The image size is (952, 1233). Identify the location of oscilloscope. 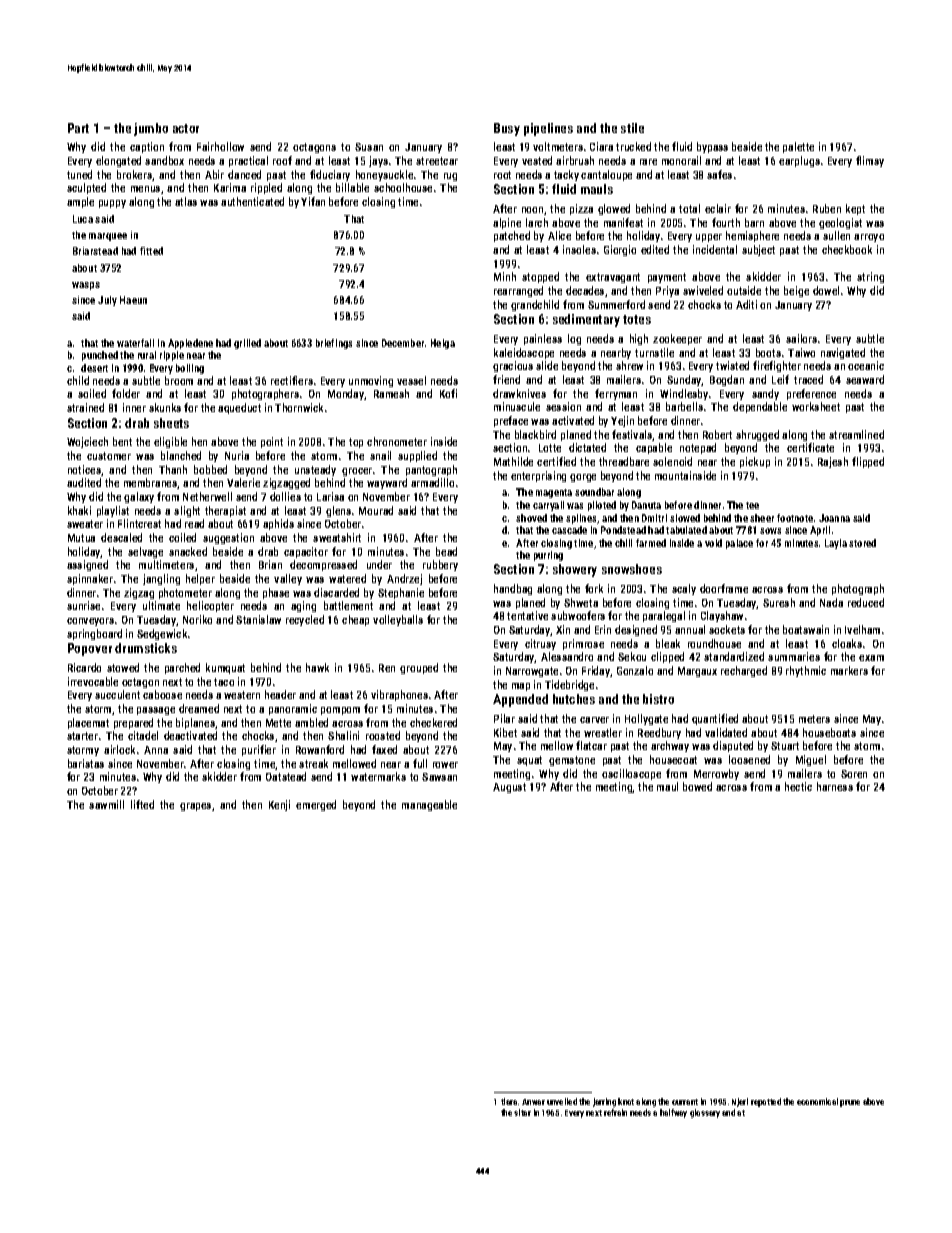
(631, 774).
